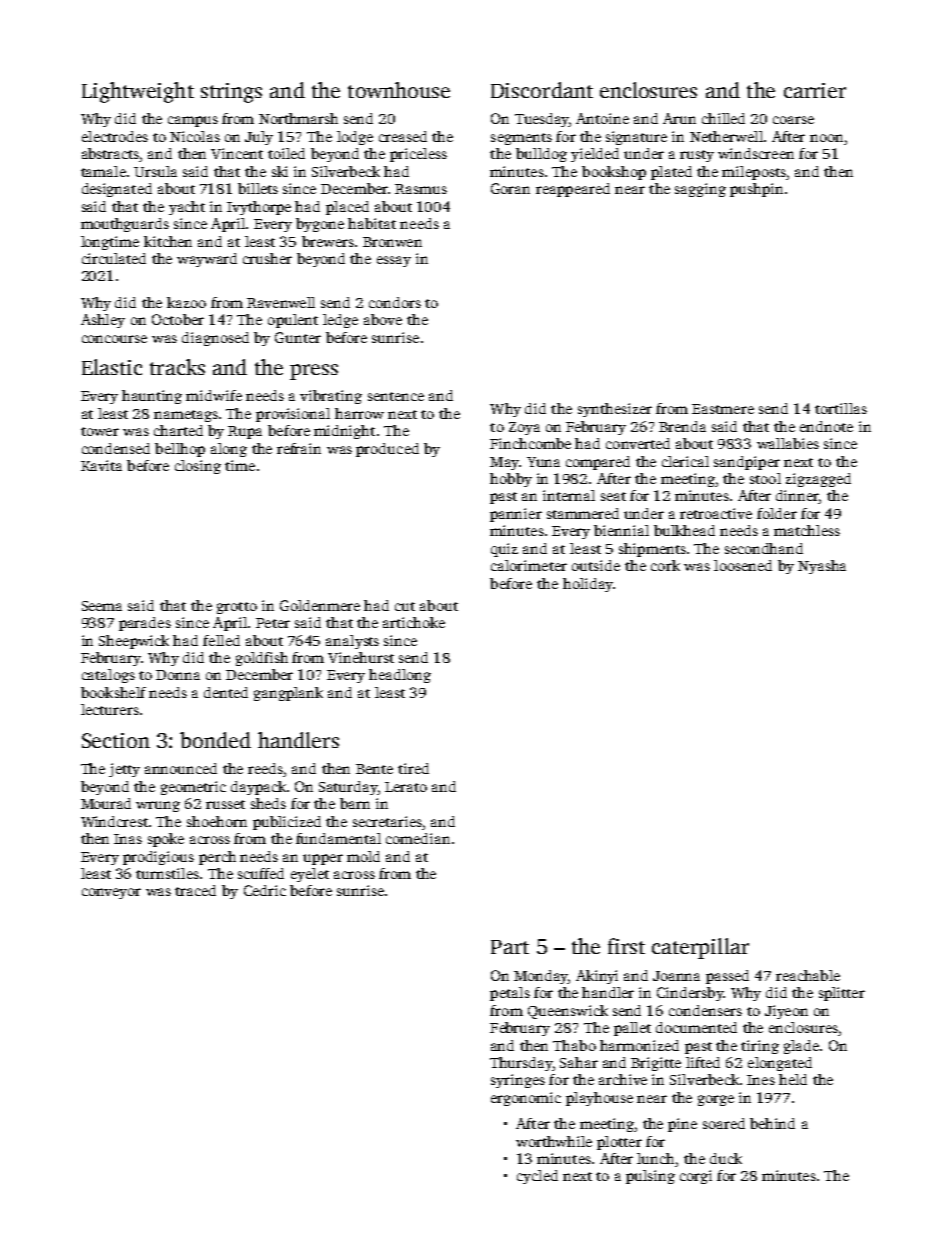 This screenshot has width=952, height=1233. Describe the element at coordinates (679, 118) in the screenshot. I see `Arun` at that location.
